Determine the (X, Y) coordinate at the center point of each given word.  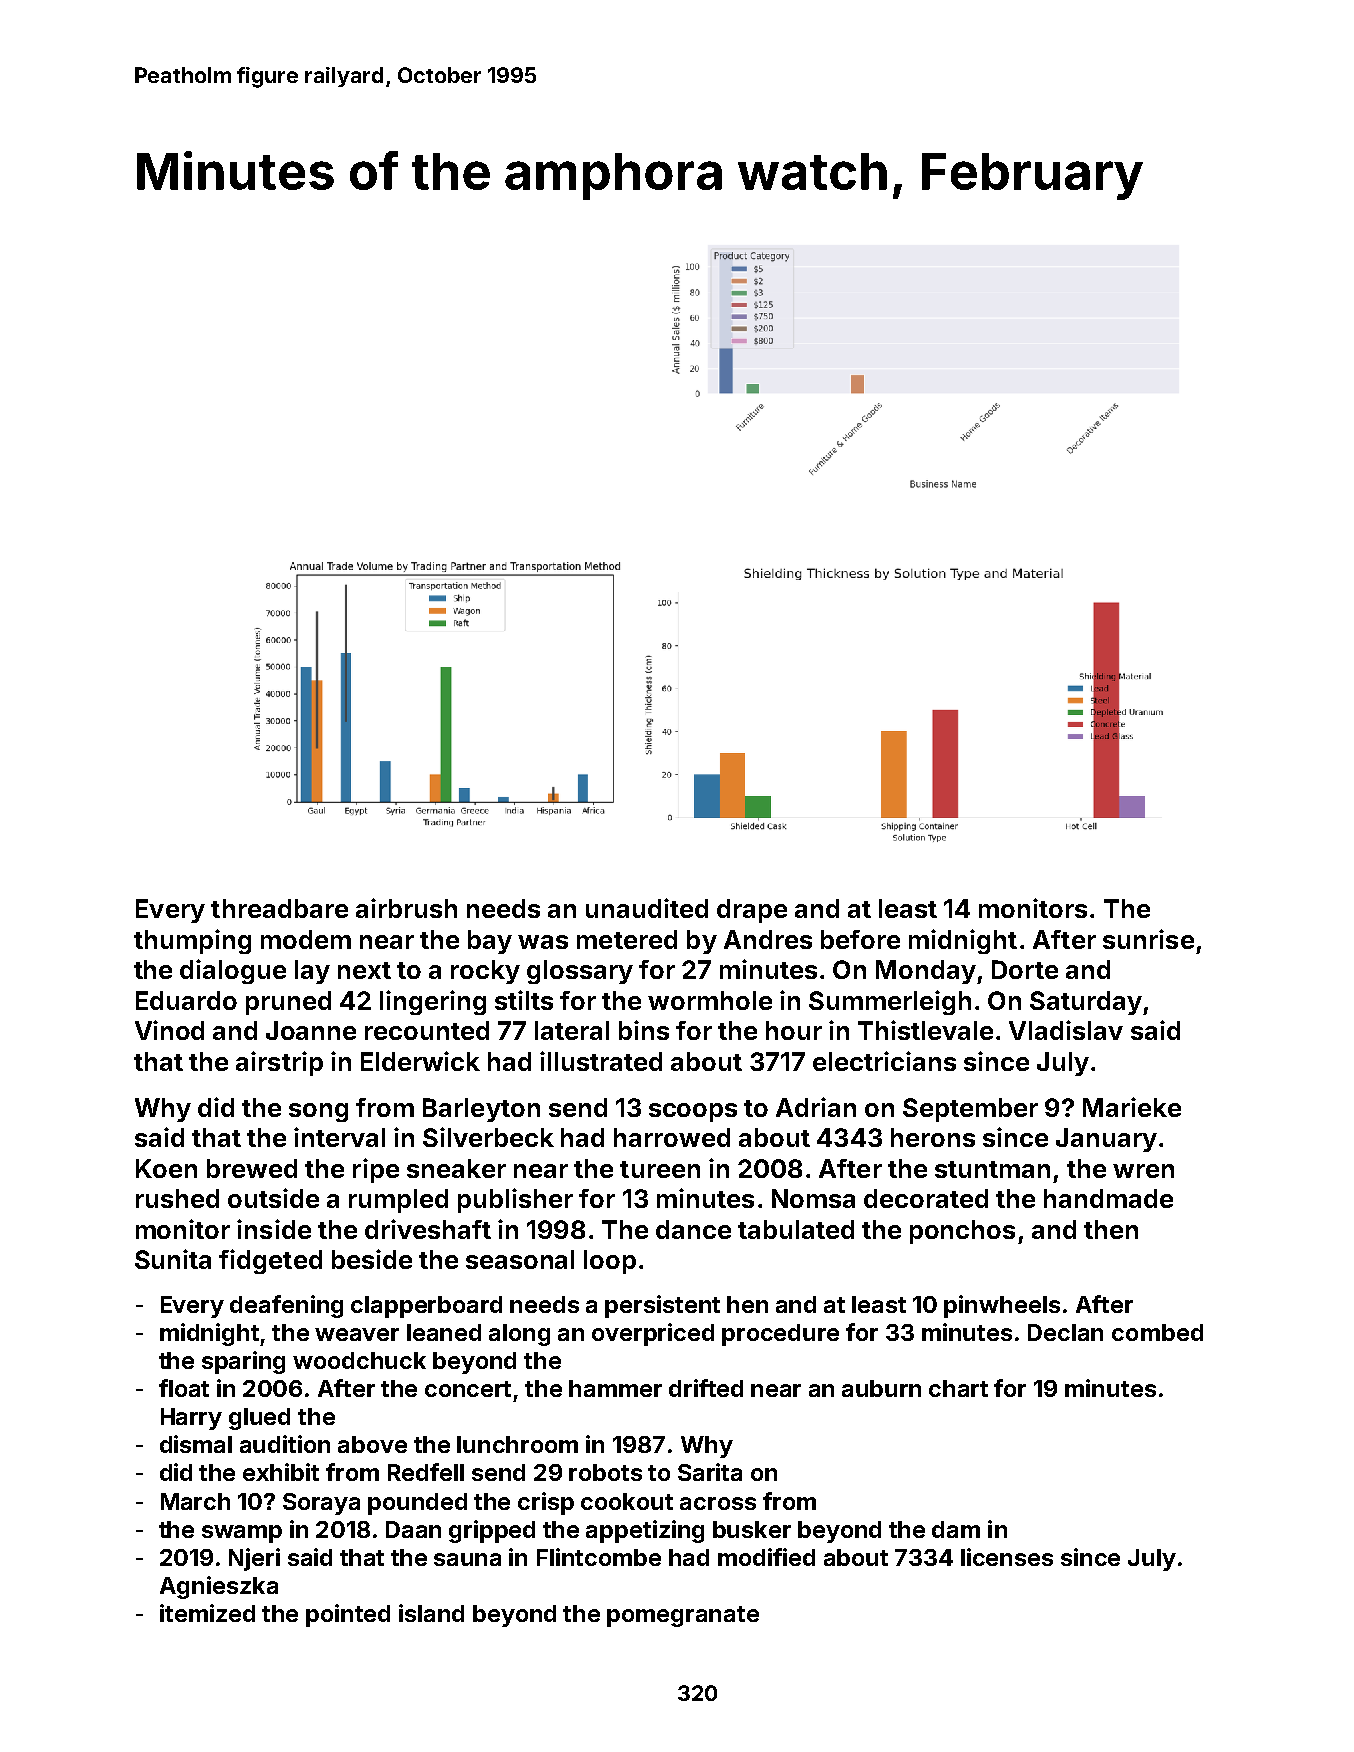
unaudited (647, 908)
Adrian (816, 1107)
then (1111, 1229)
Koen (166, 1168)
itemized (207, 1613)
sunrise (1148, 939)
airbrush (406, 908)
